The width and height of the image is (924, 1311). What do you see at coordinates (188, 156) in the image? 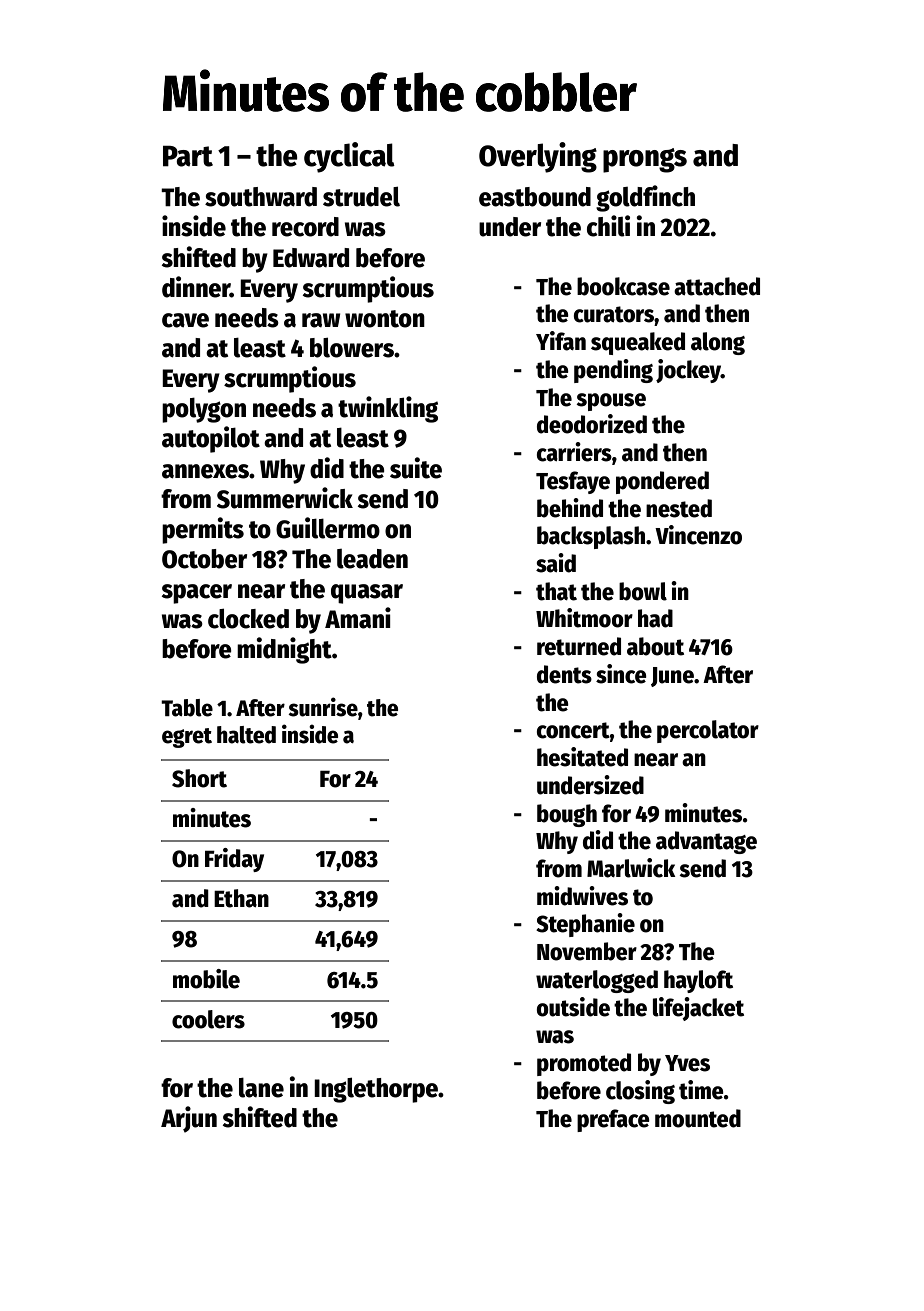
I see `Part` at bounding box center [188, 156].
